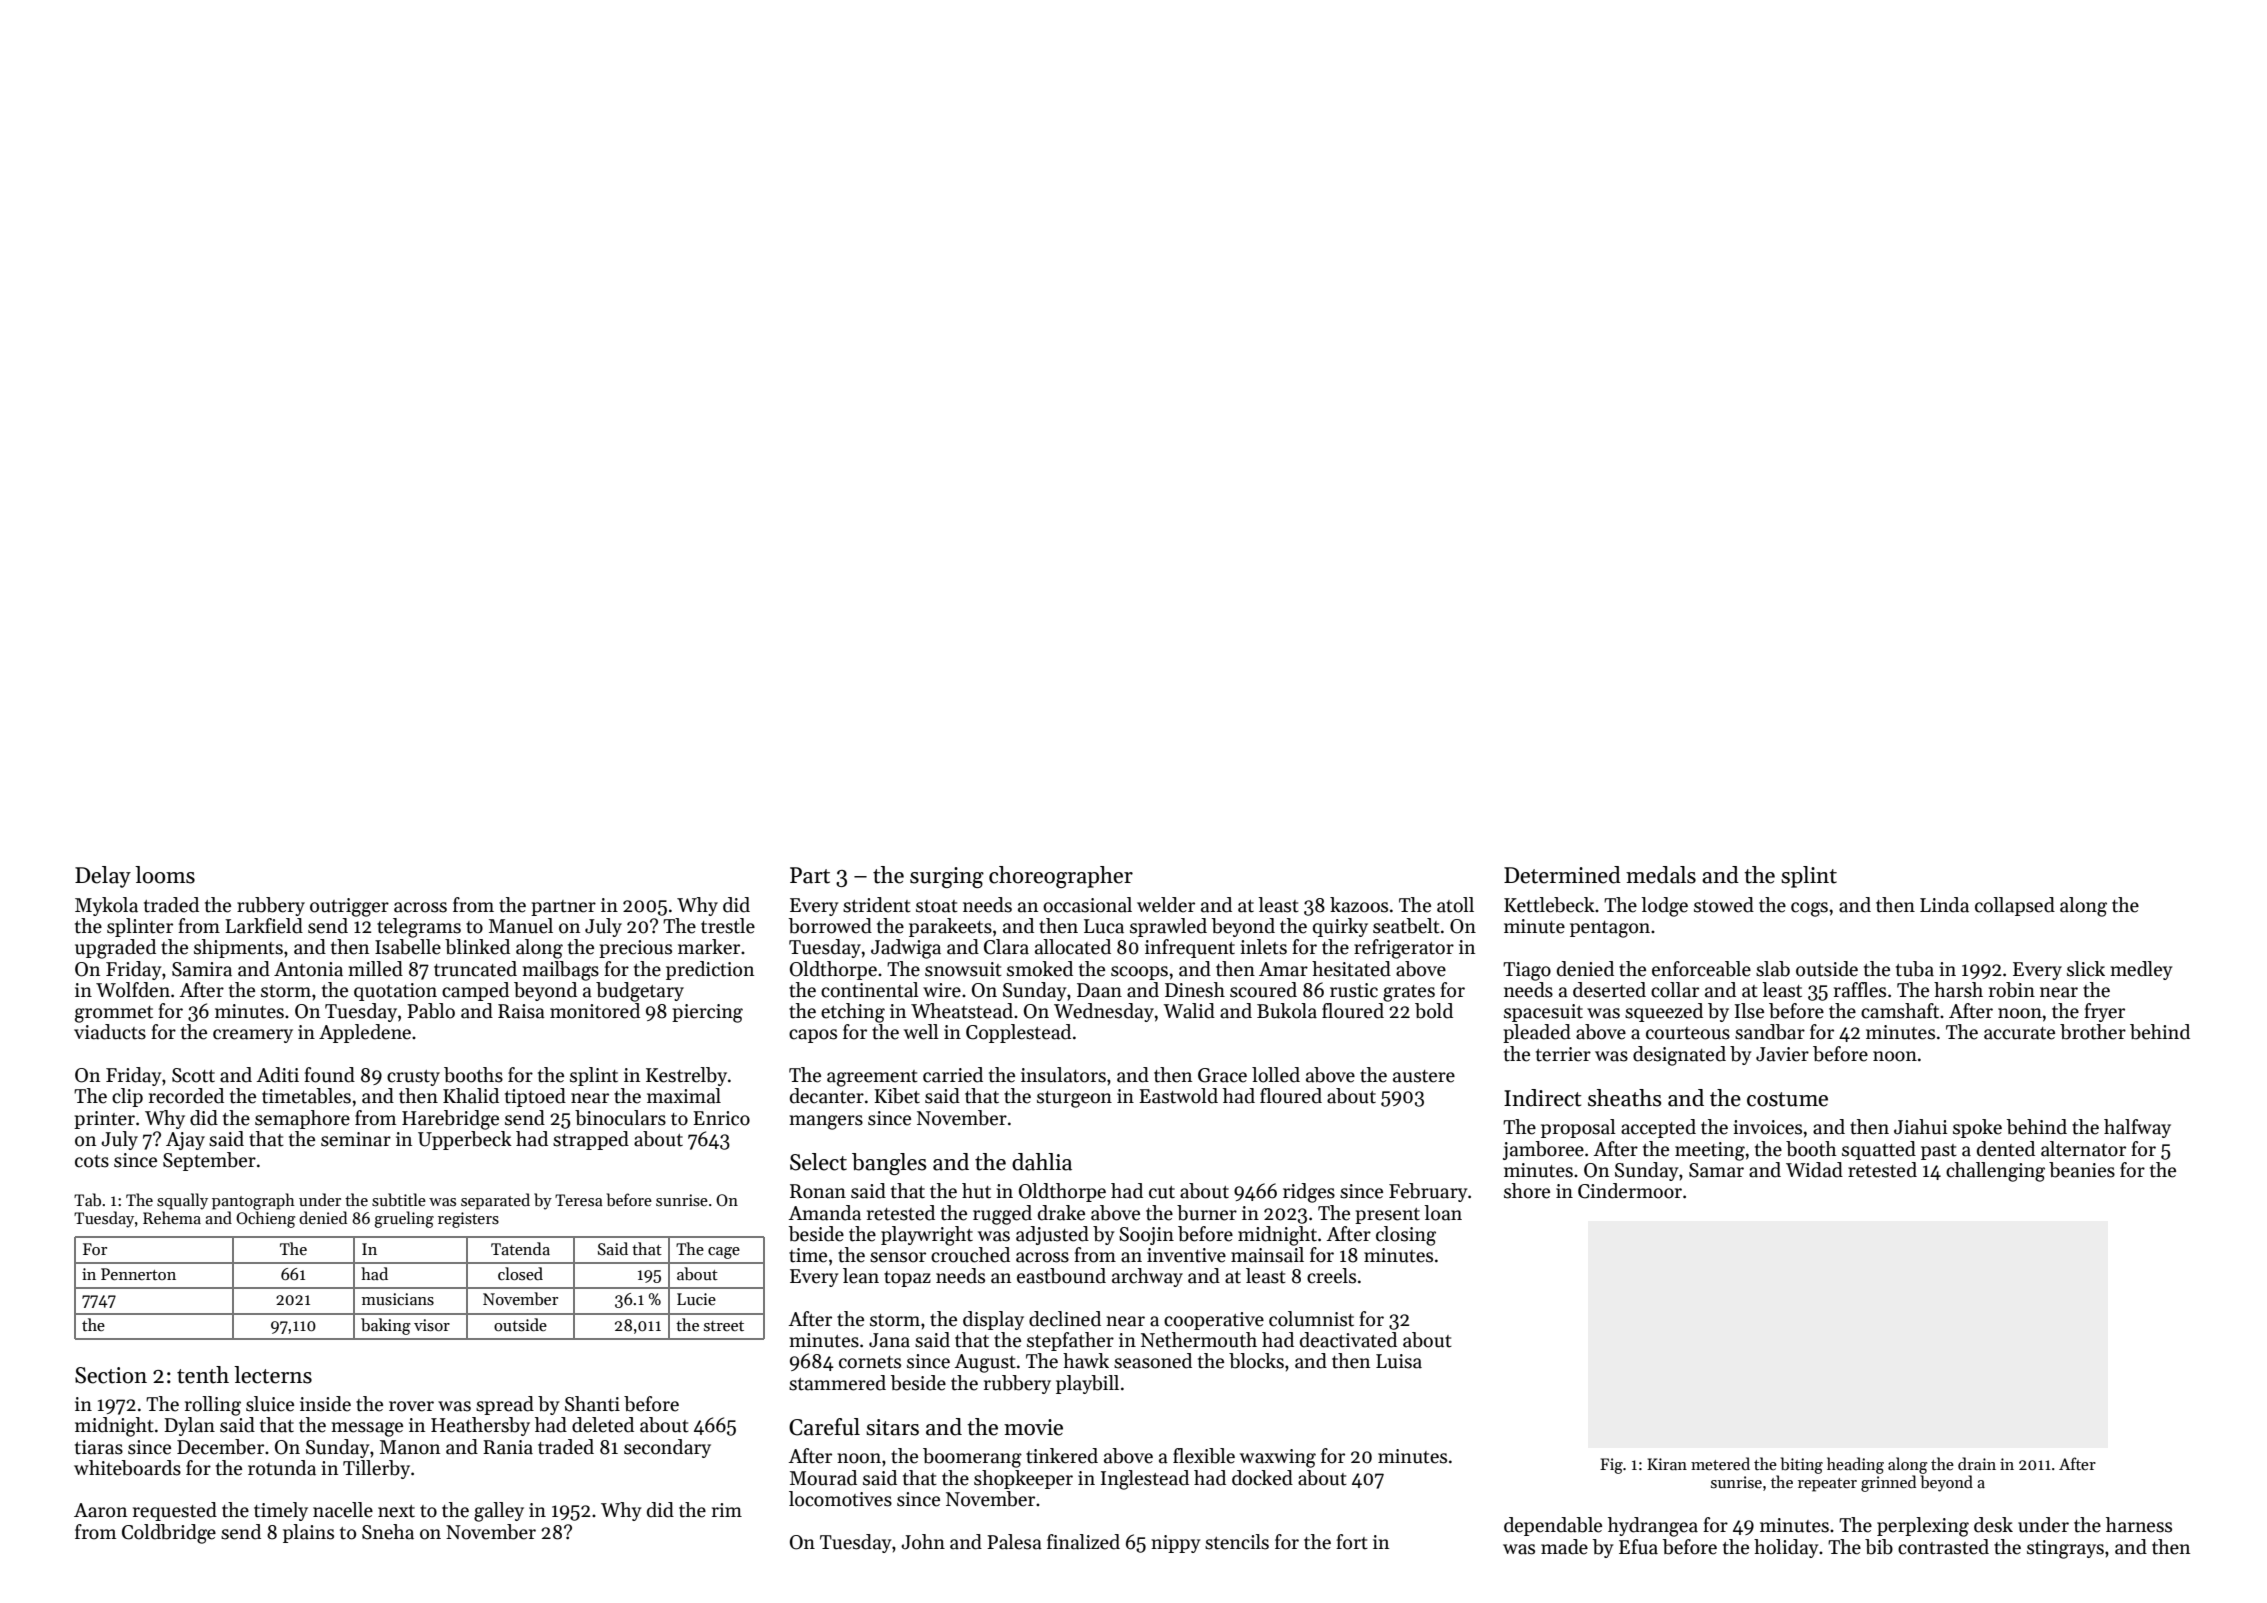 The width and height of the image is (2267, 1603). I want to click on sturgeon, so click(1074, 1099).
